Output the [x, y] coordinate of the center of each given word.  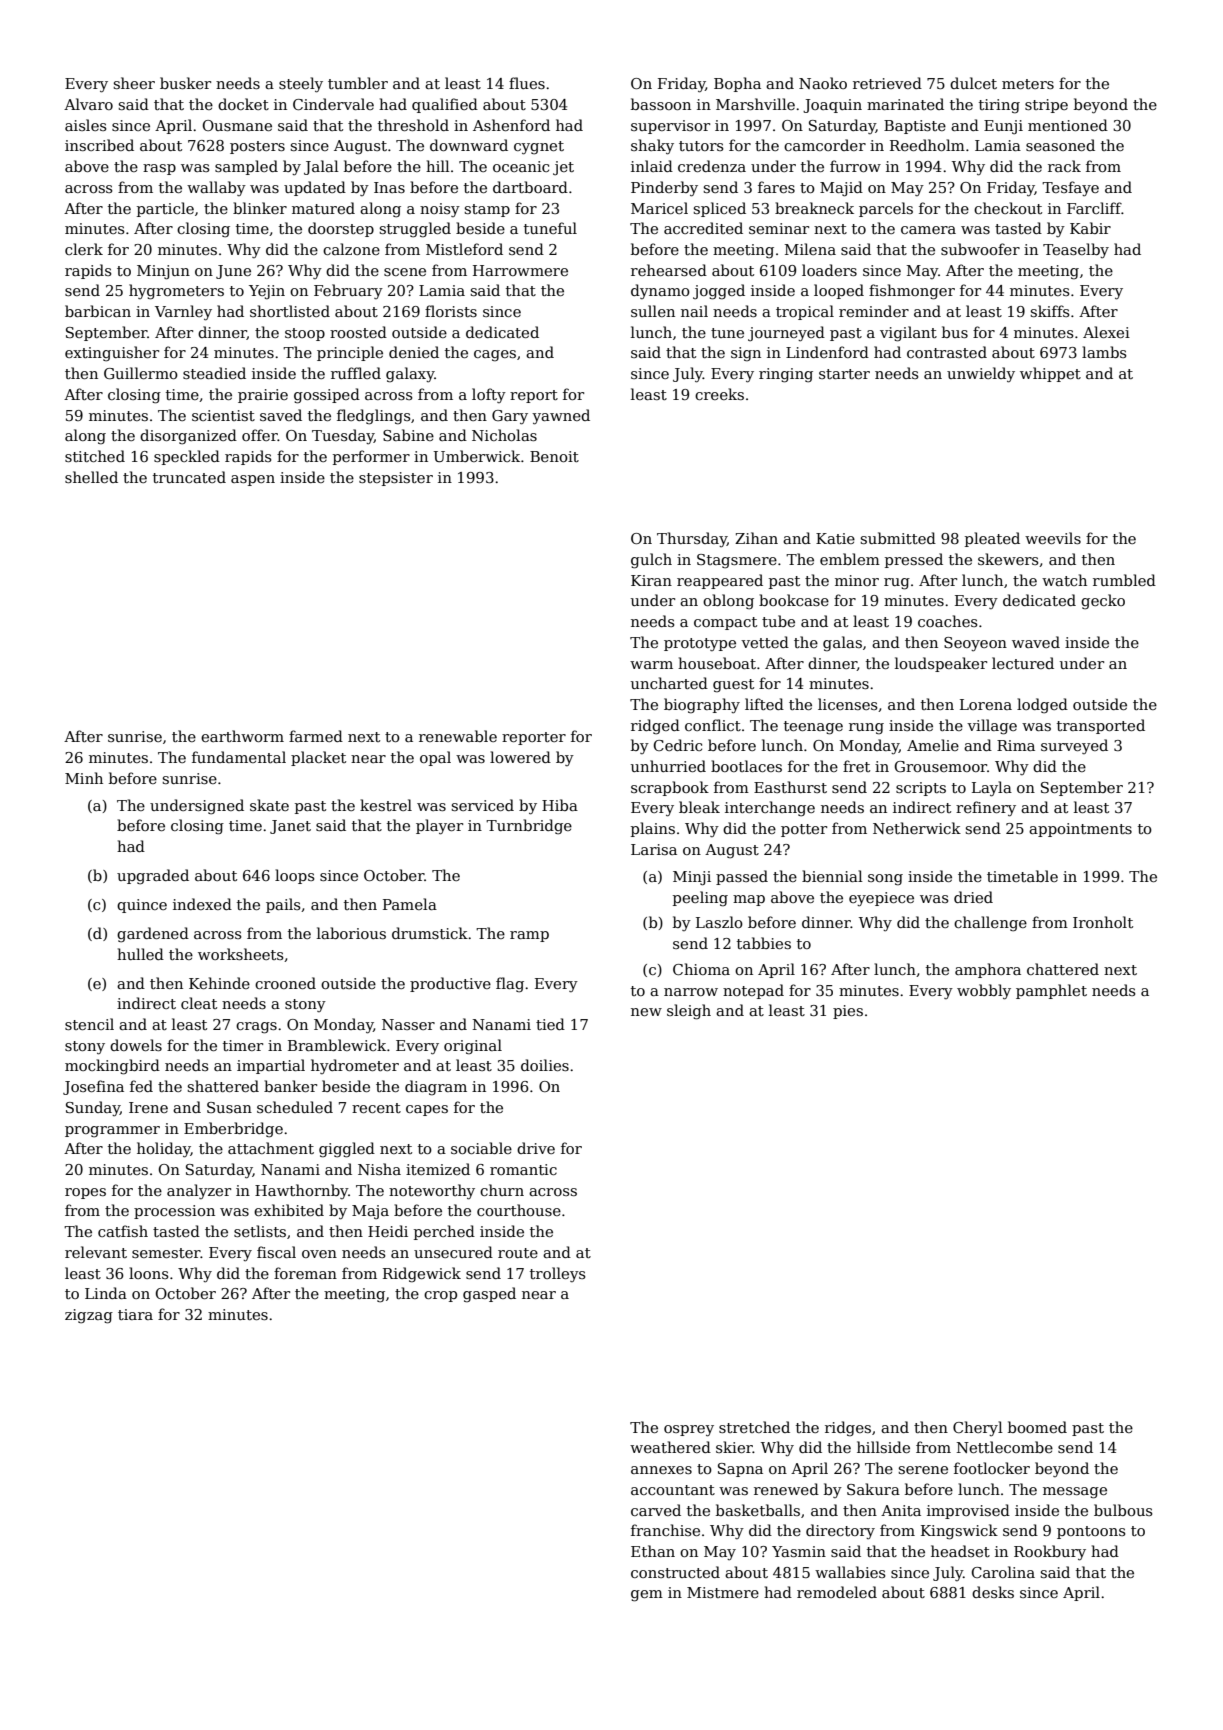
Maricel [659, 208]
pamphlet [1051, 991]
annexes [661, 1470]
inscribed [99, 145]
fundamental [239, 757]
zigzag [89, 1316]
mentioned [1068, 125]
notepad [753, 991]
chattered [1063, 969]
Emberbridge [233, 1130]
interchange [770, 809]
